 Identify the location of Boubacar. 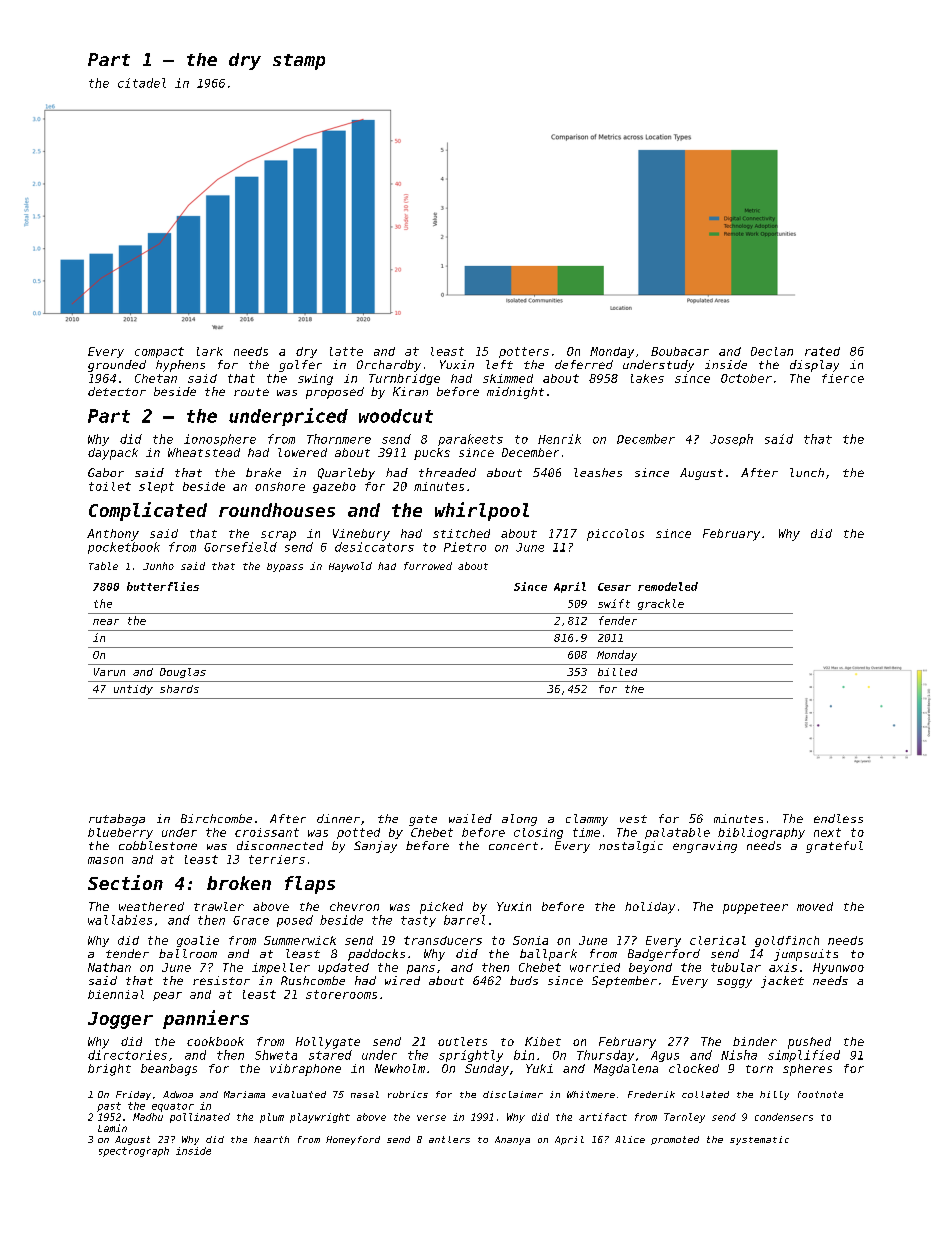
(680, 351).
